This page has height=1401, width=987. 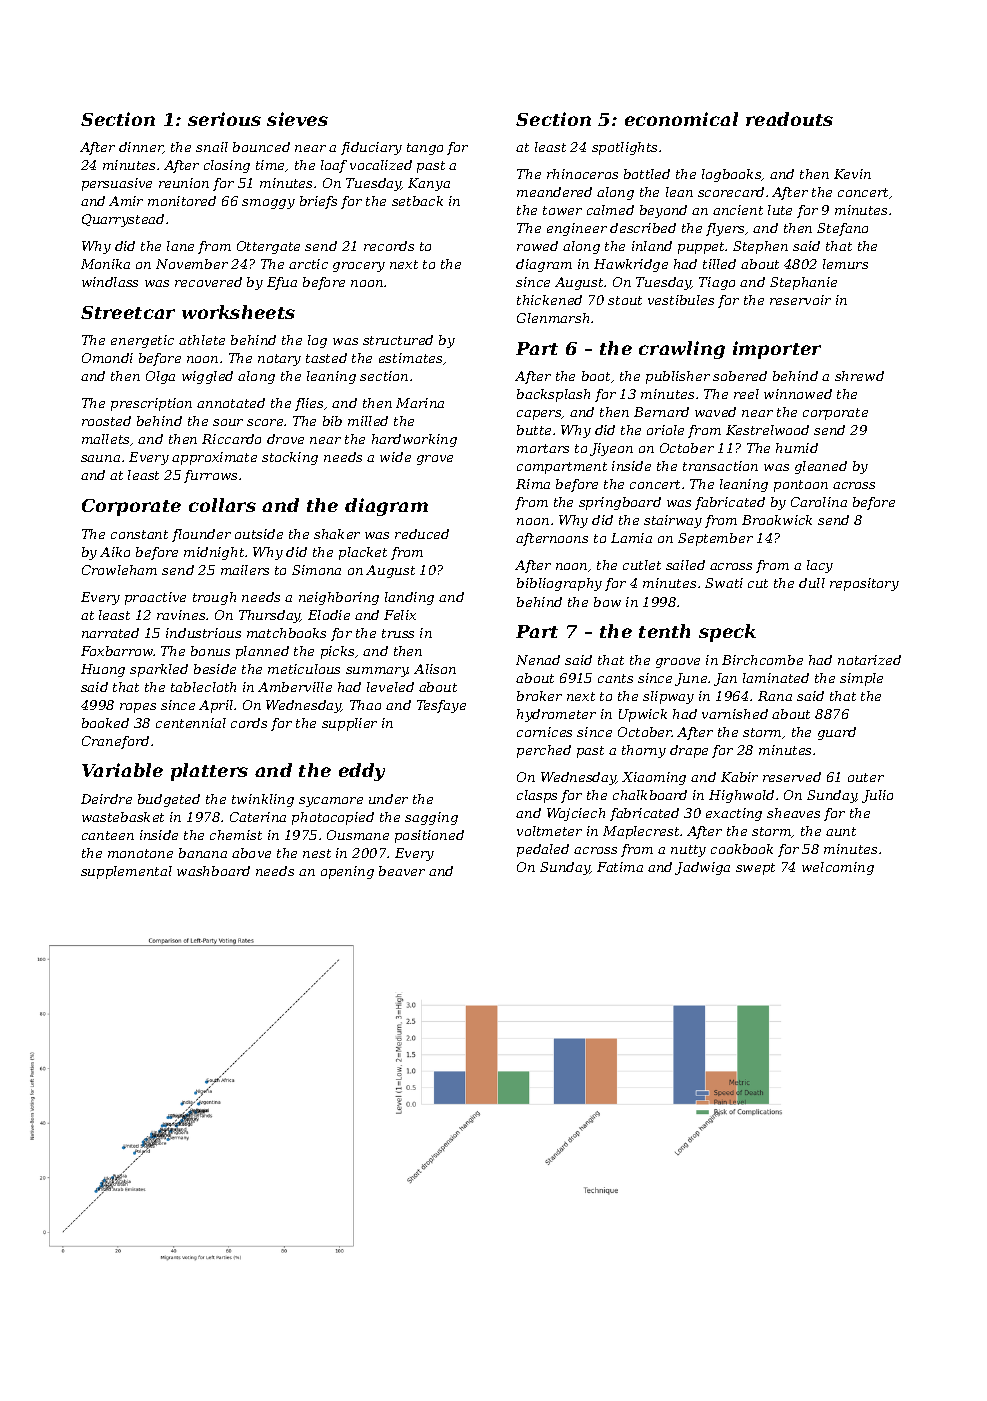 What do you see at coordinates (231, 439) in the page?
I see `Riccardo` at bounding box center [231, 439].
